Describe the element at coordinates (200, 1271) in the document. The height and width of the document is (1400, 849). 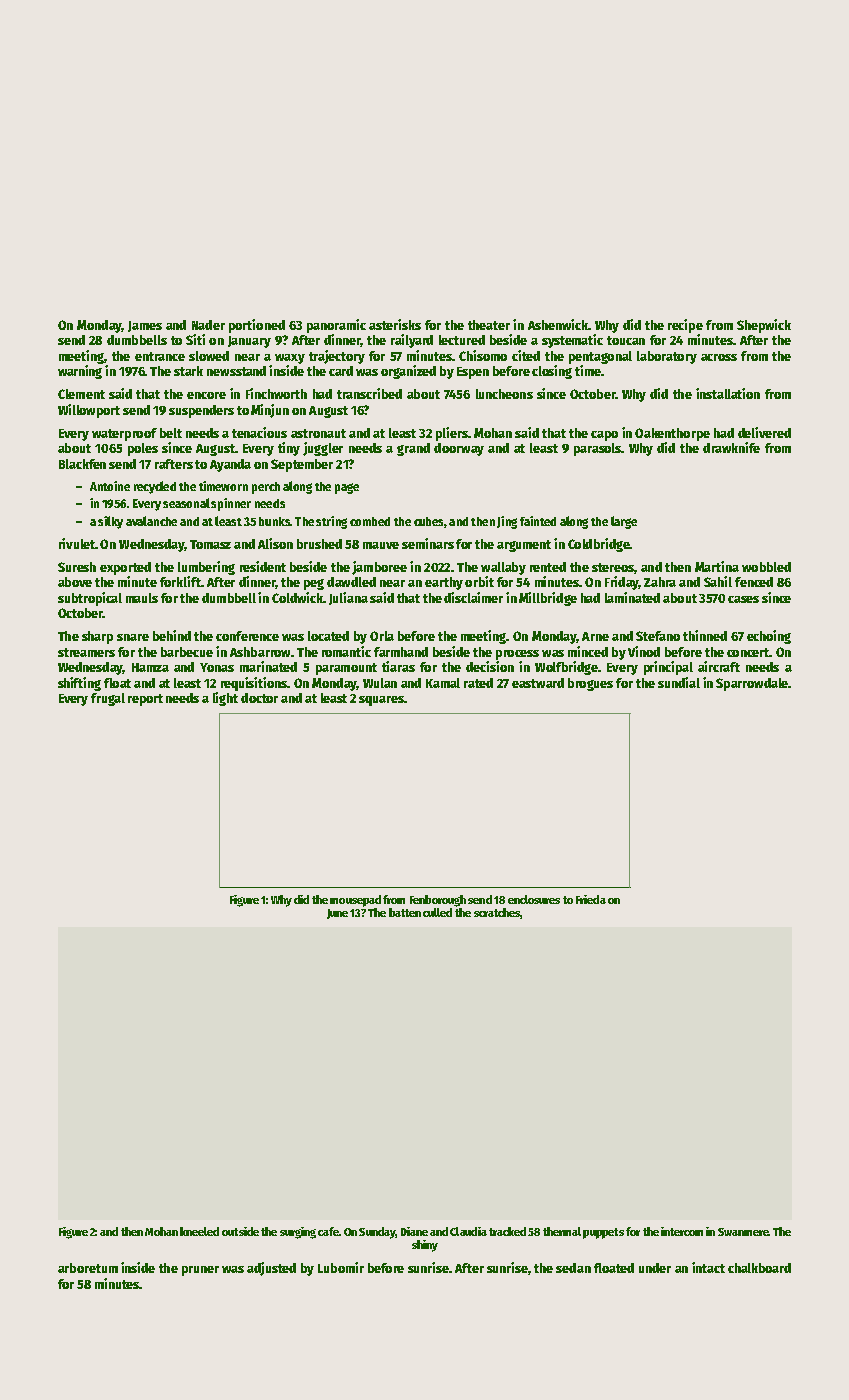
I see `pruner` at that location.
